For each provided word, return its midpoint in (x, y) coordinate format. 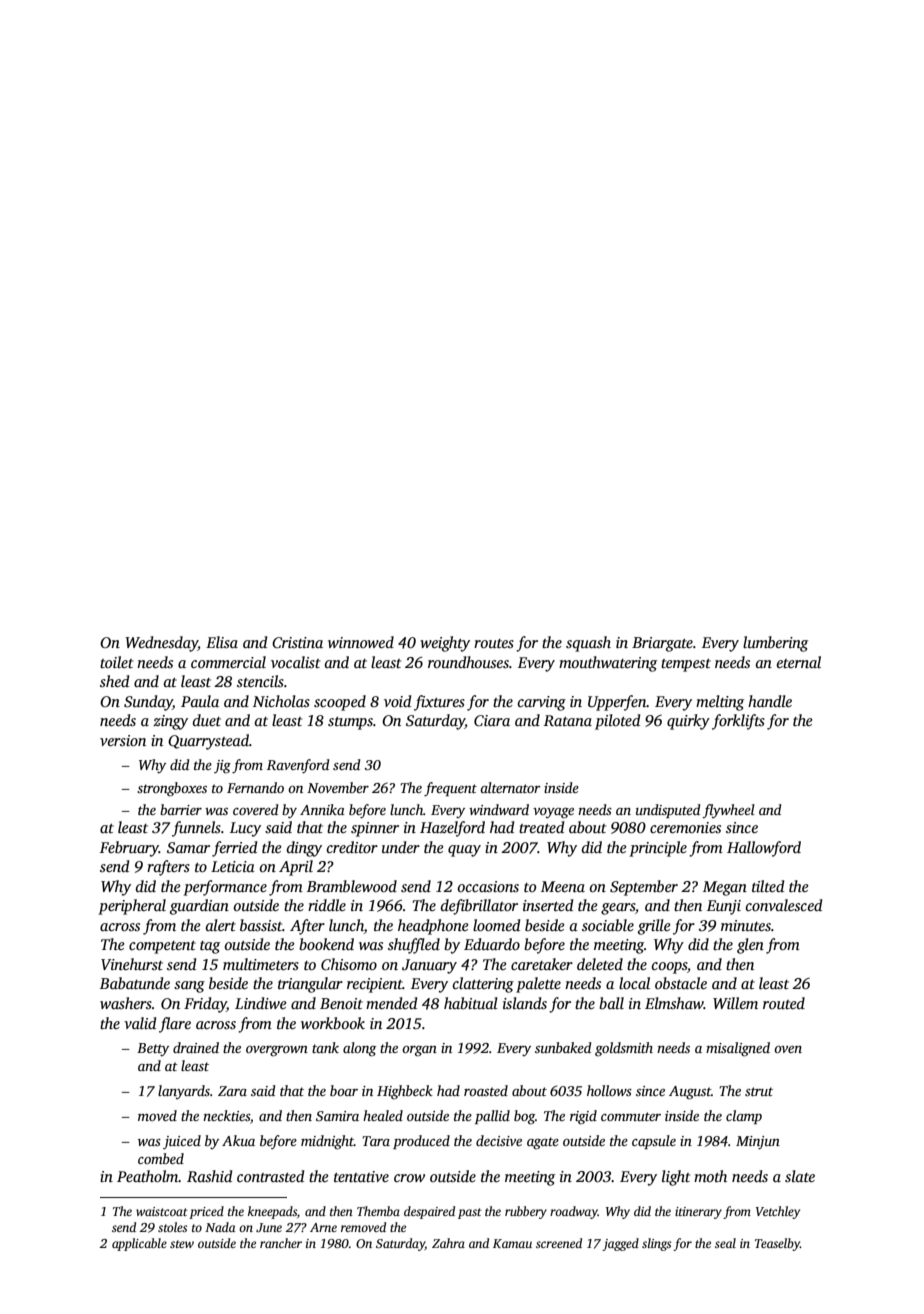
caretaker (542, 964)
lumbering (775, 644)
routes (494, 643)
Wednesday (161, 644)
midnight (327, 1142)
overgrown (277, 1051)
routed (784, 1003)
